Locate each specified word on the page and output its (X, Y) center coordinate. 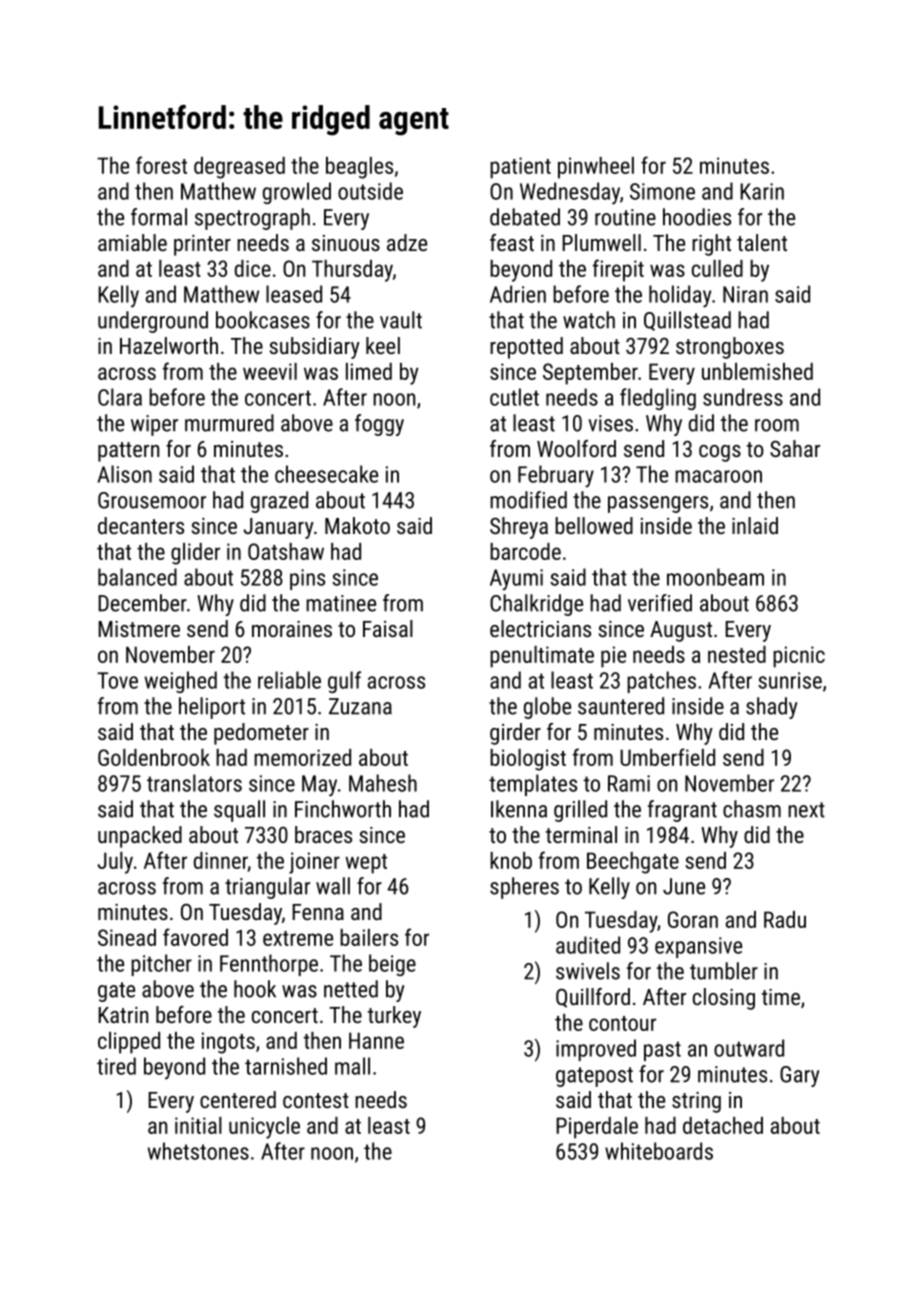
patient (520, 168)
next (806, 810)
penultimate (542, 657)
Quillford (593, 998)
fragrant (682, 811)
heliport (212, 708)
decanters (141, 525)
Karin (762, 191)
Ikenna (519, 809)
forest (161, 165)
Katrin (123, 1015)
